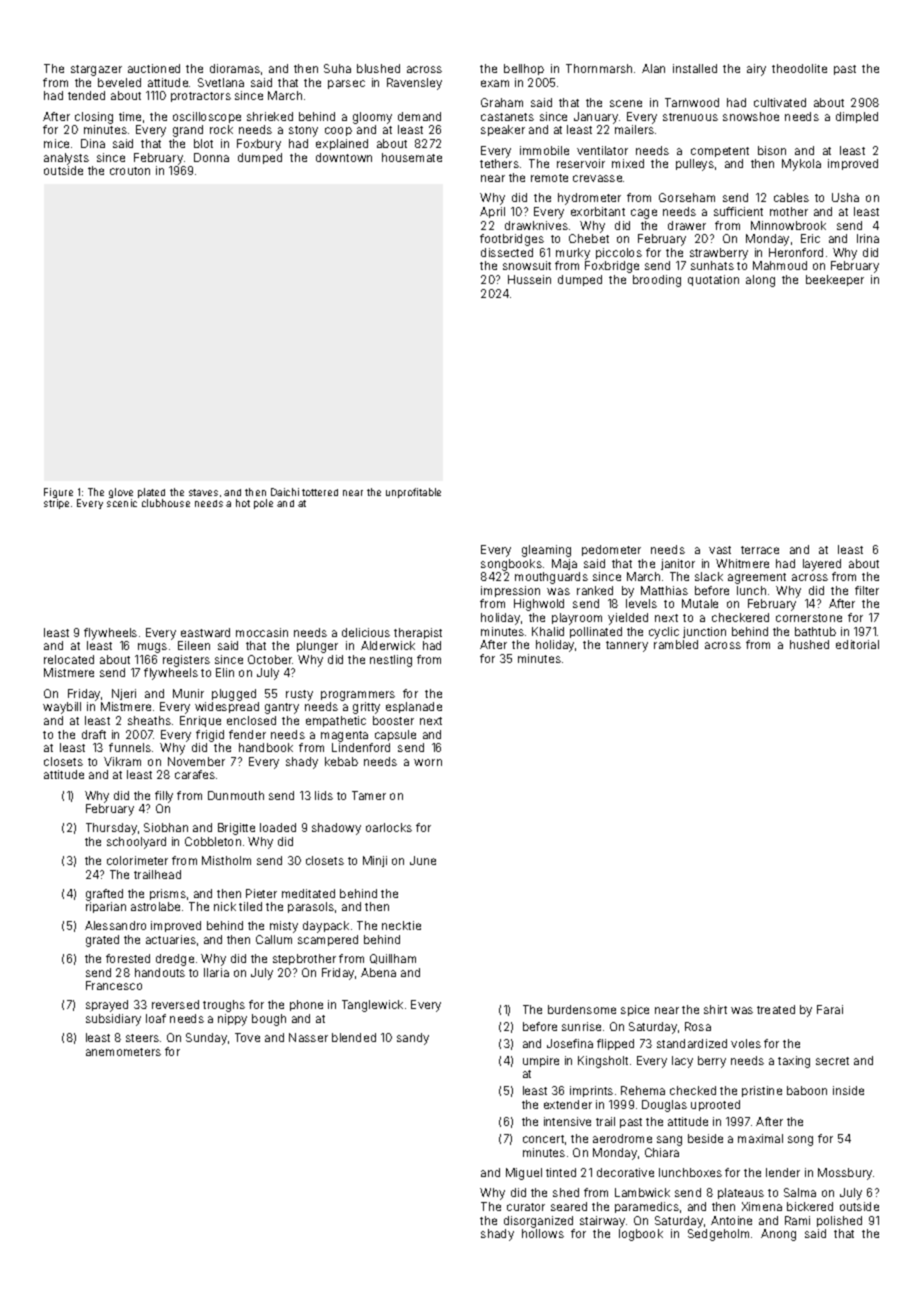  What do you see at coordinates (259, 145) in the screenshot?
I see `Foxbury` at bounding box center [259, 145].
